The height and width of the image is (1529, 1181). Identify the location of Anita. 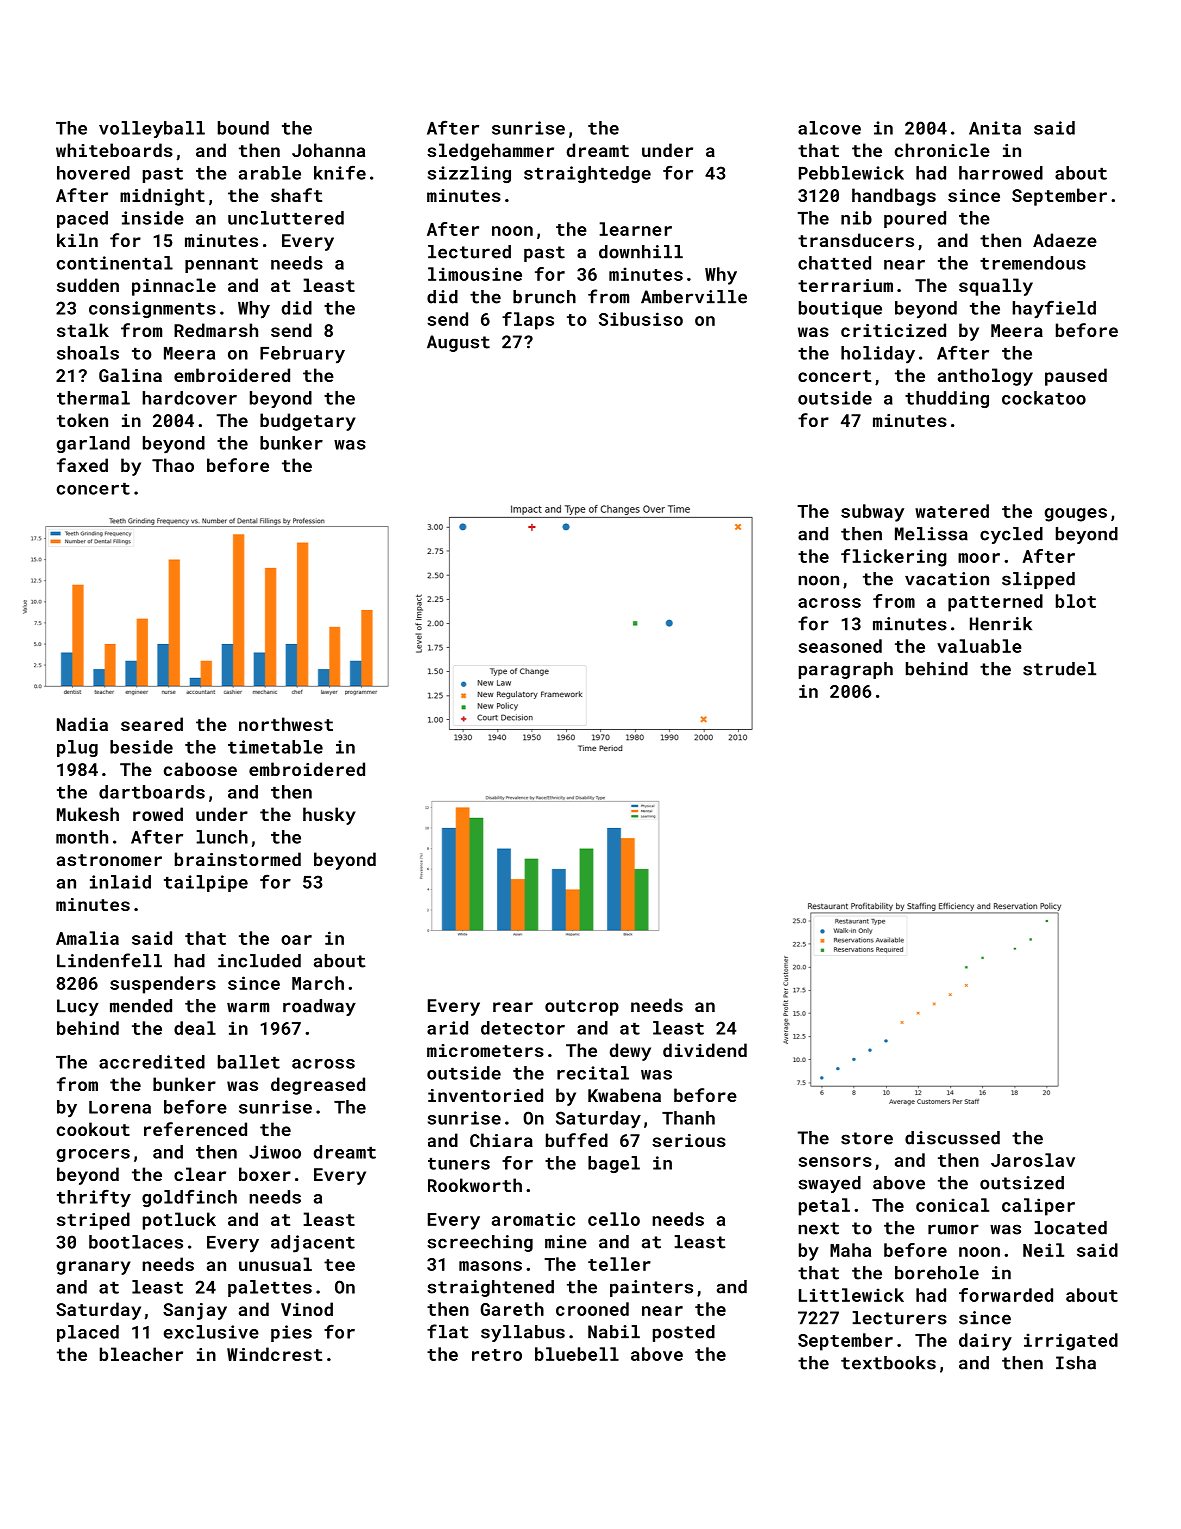
(995, 128).
